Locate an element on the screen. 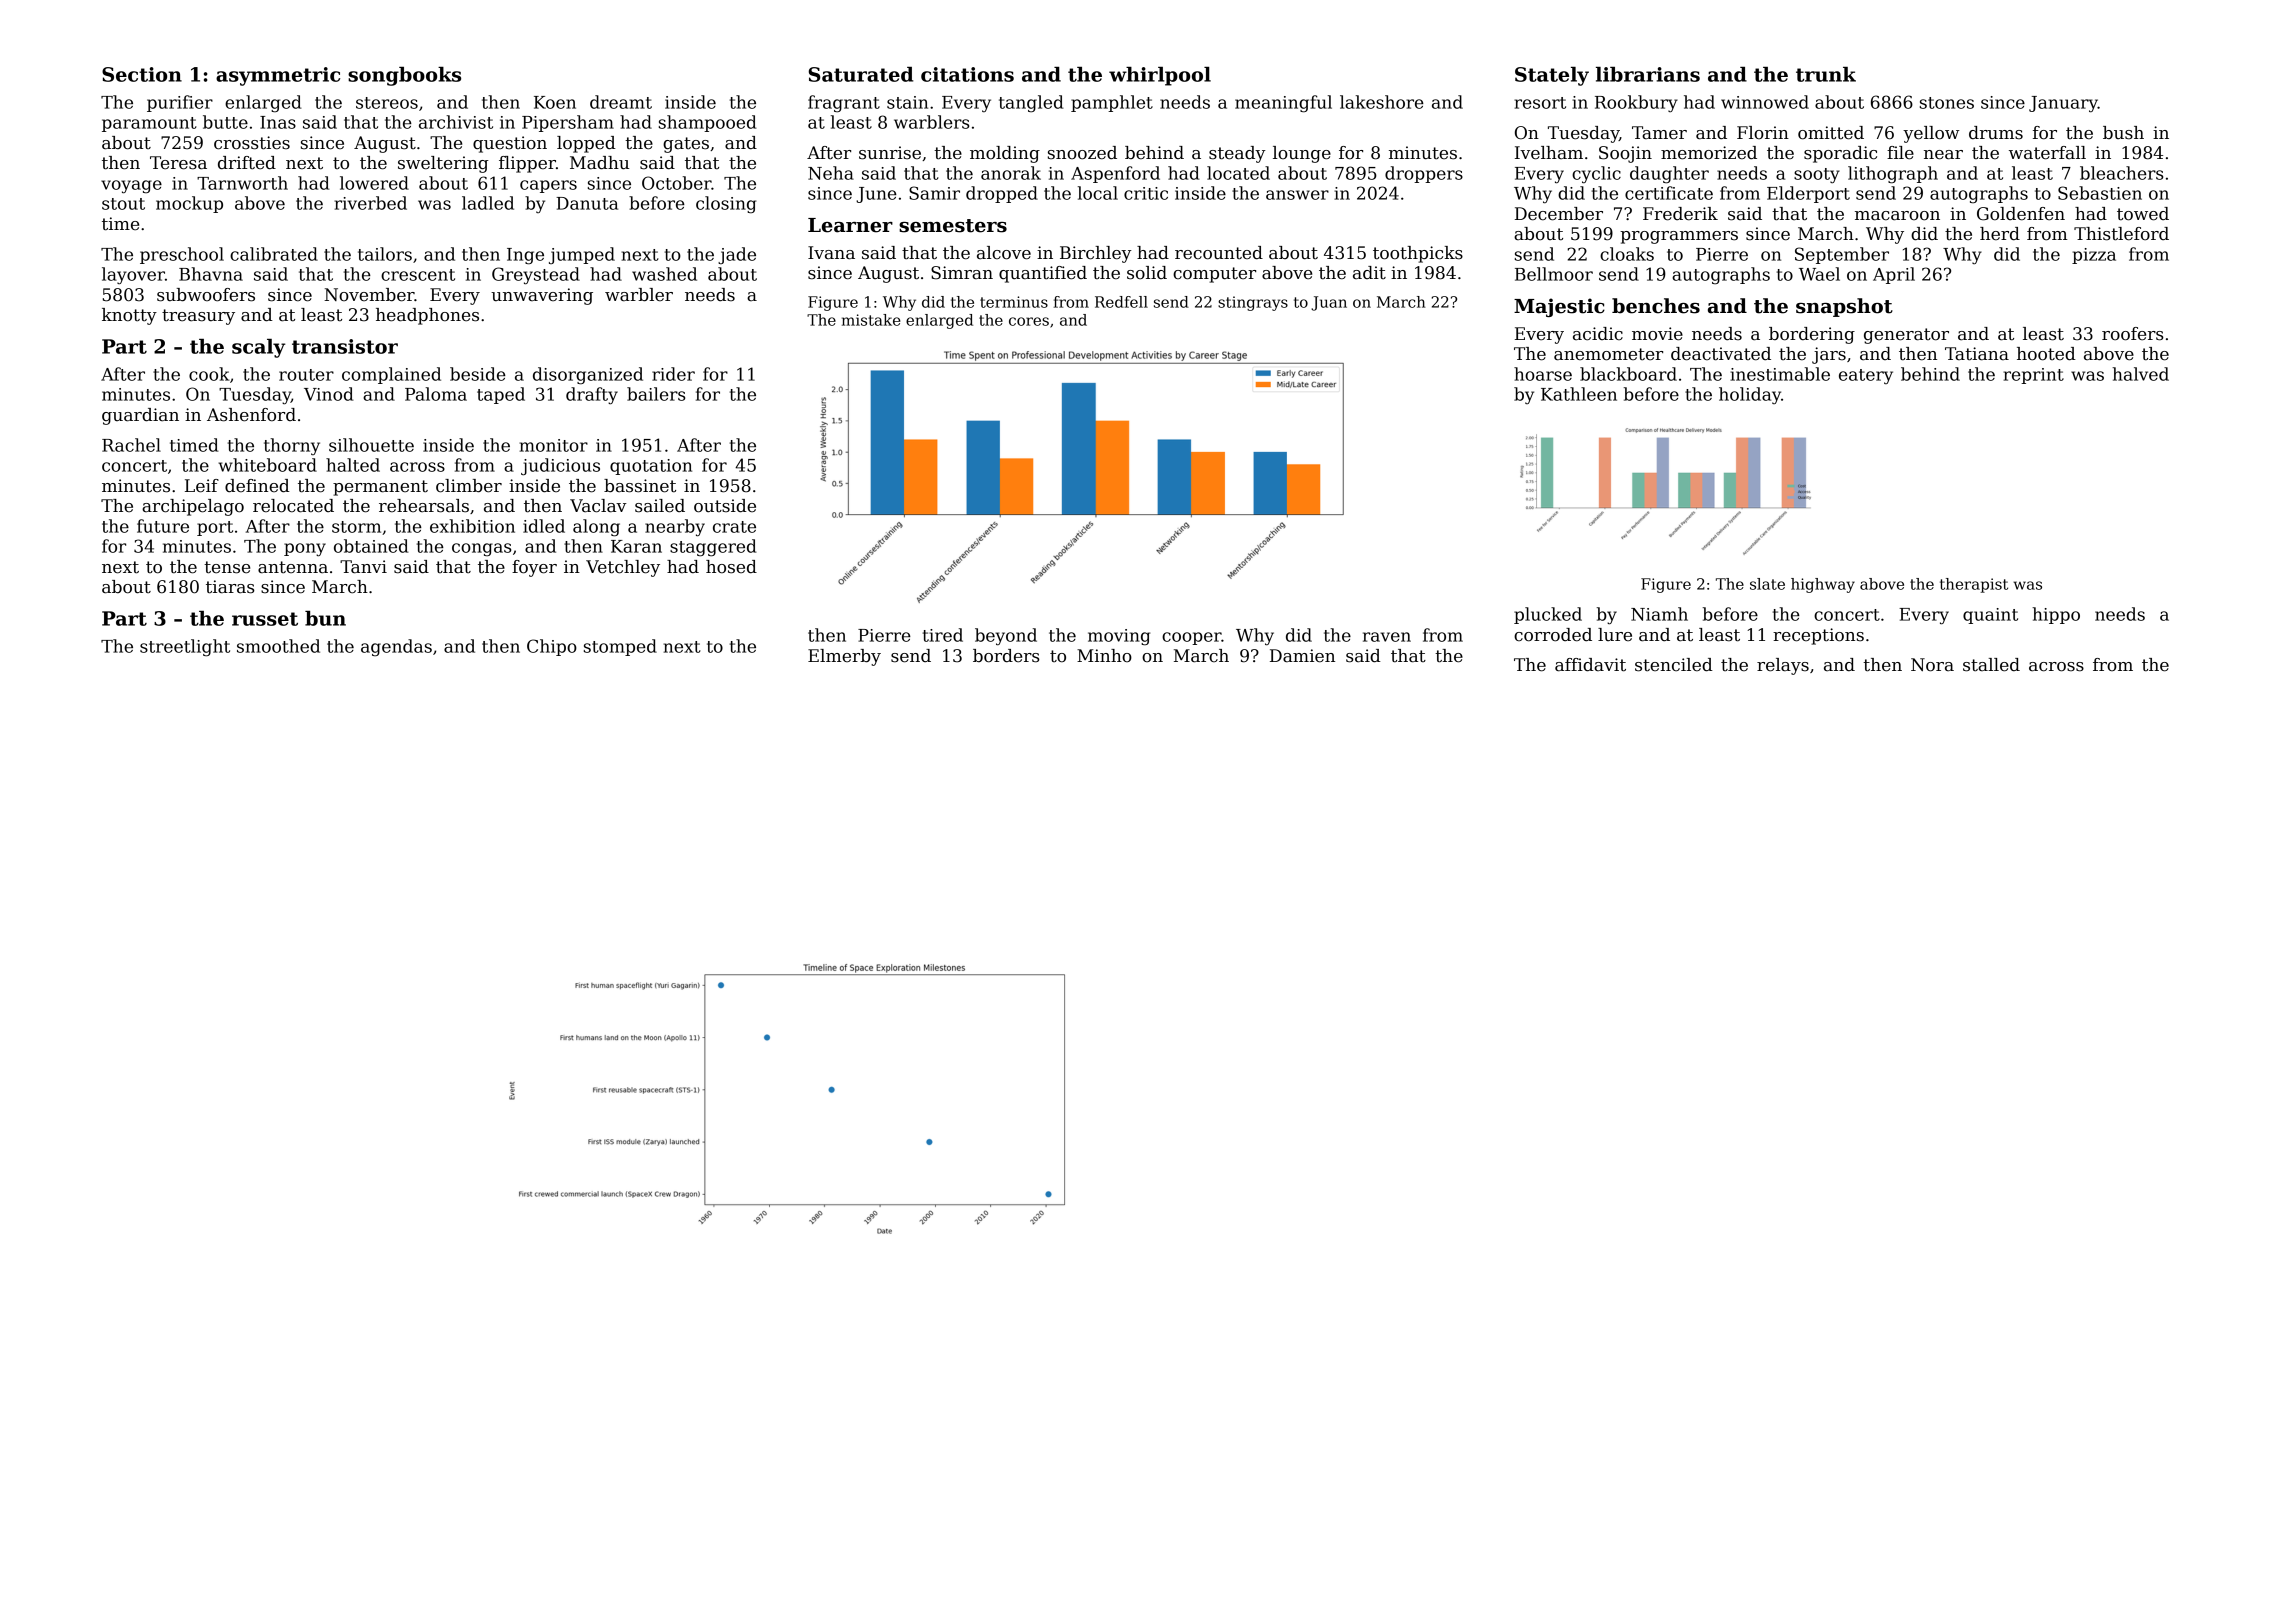  citations is located at coordinates (967, 74).
